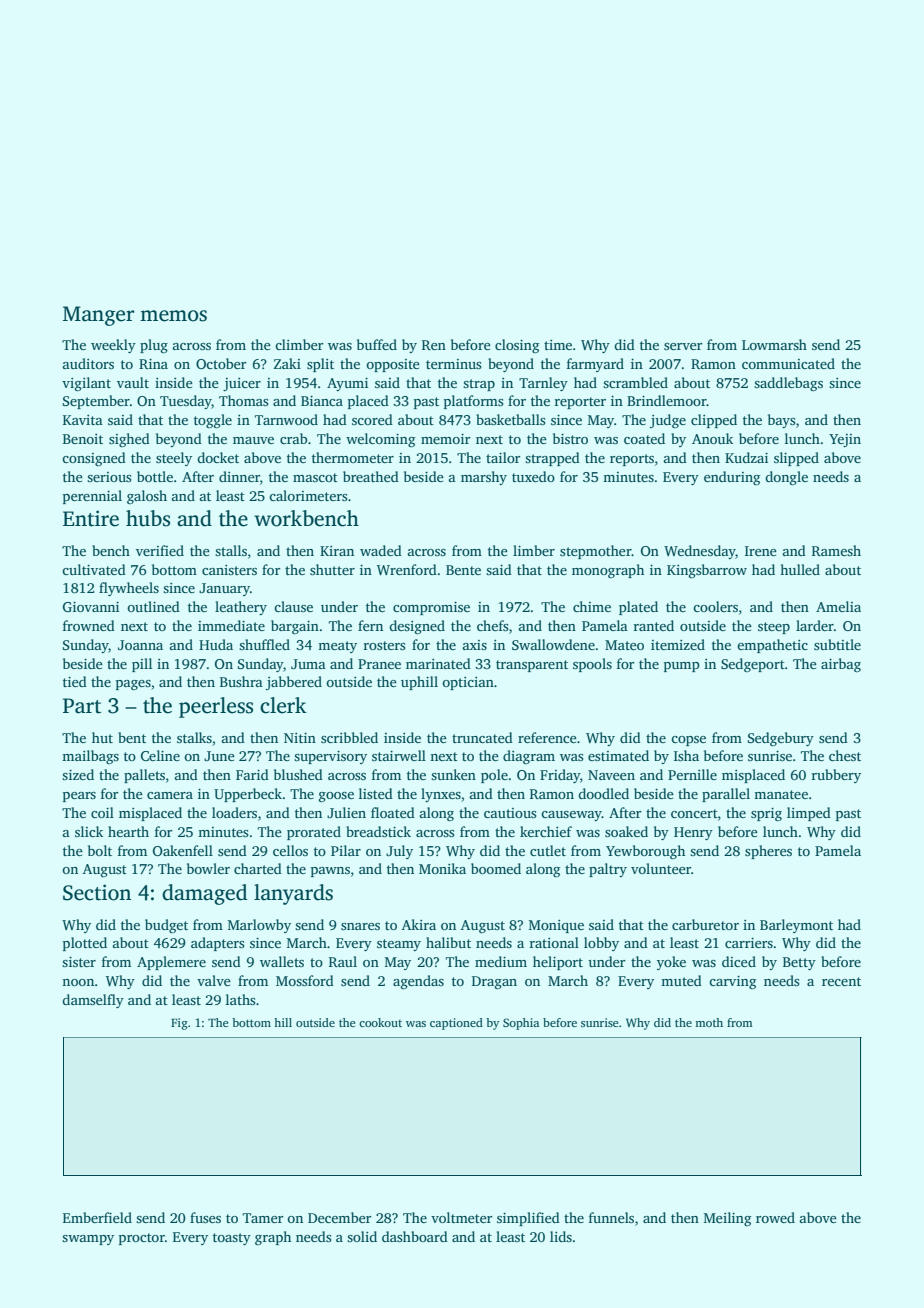  Describe the element at coordinates (89, 625) in the document. I see `frowned` at that location.
